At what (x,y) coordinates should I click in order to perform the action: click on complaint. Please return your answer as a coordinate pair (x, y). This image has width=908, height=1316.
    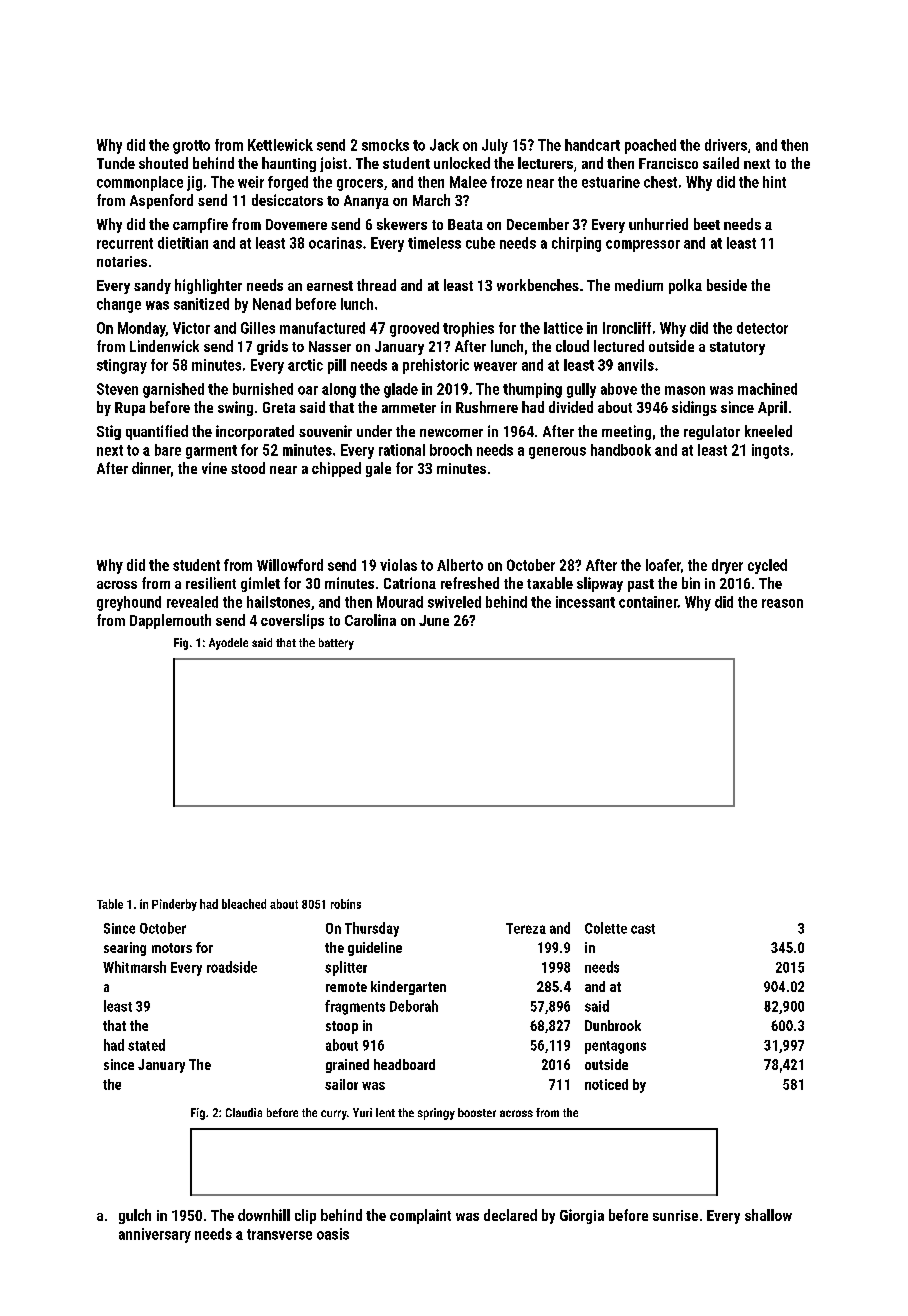
    Looking at the image, I should click on (420, 1216).
